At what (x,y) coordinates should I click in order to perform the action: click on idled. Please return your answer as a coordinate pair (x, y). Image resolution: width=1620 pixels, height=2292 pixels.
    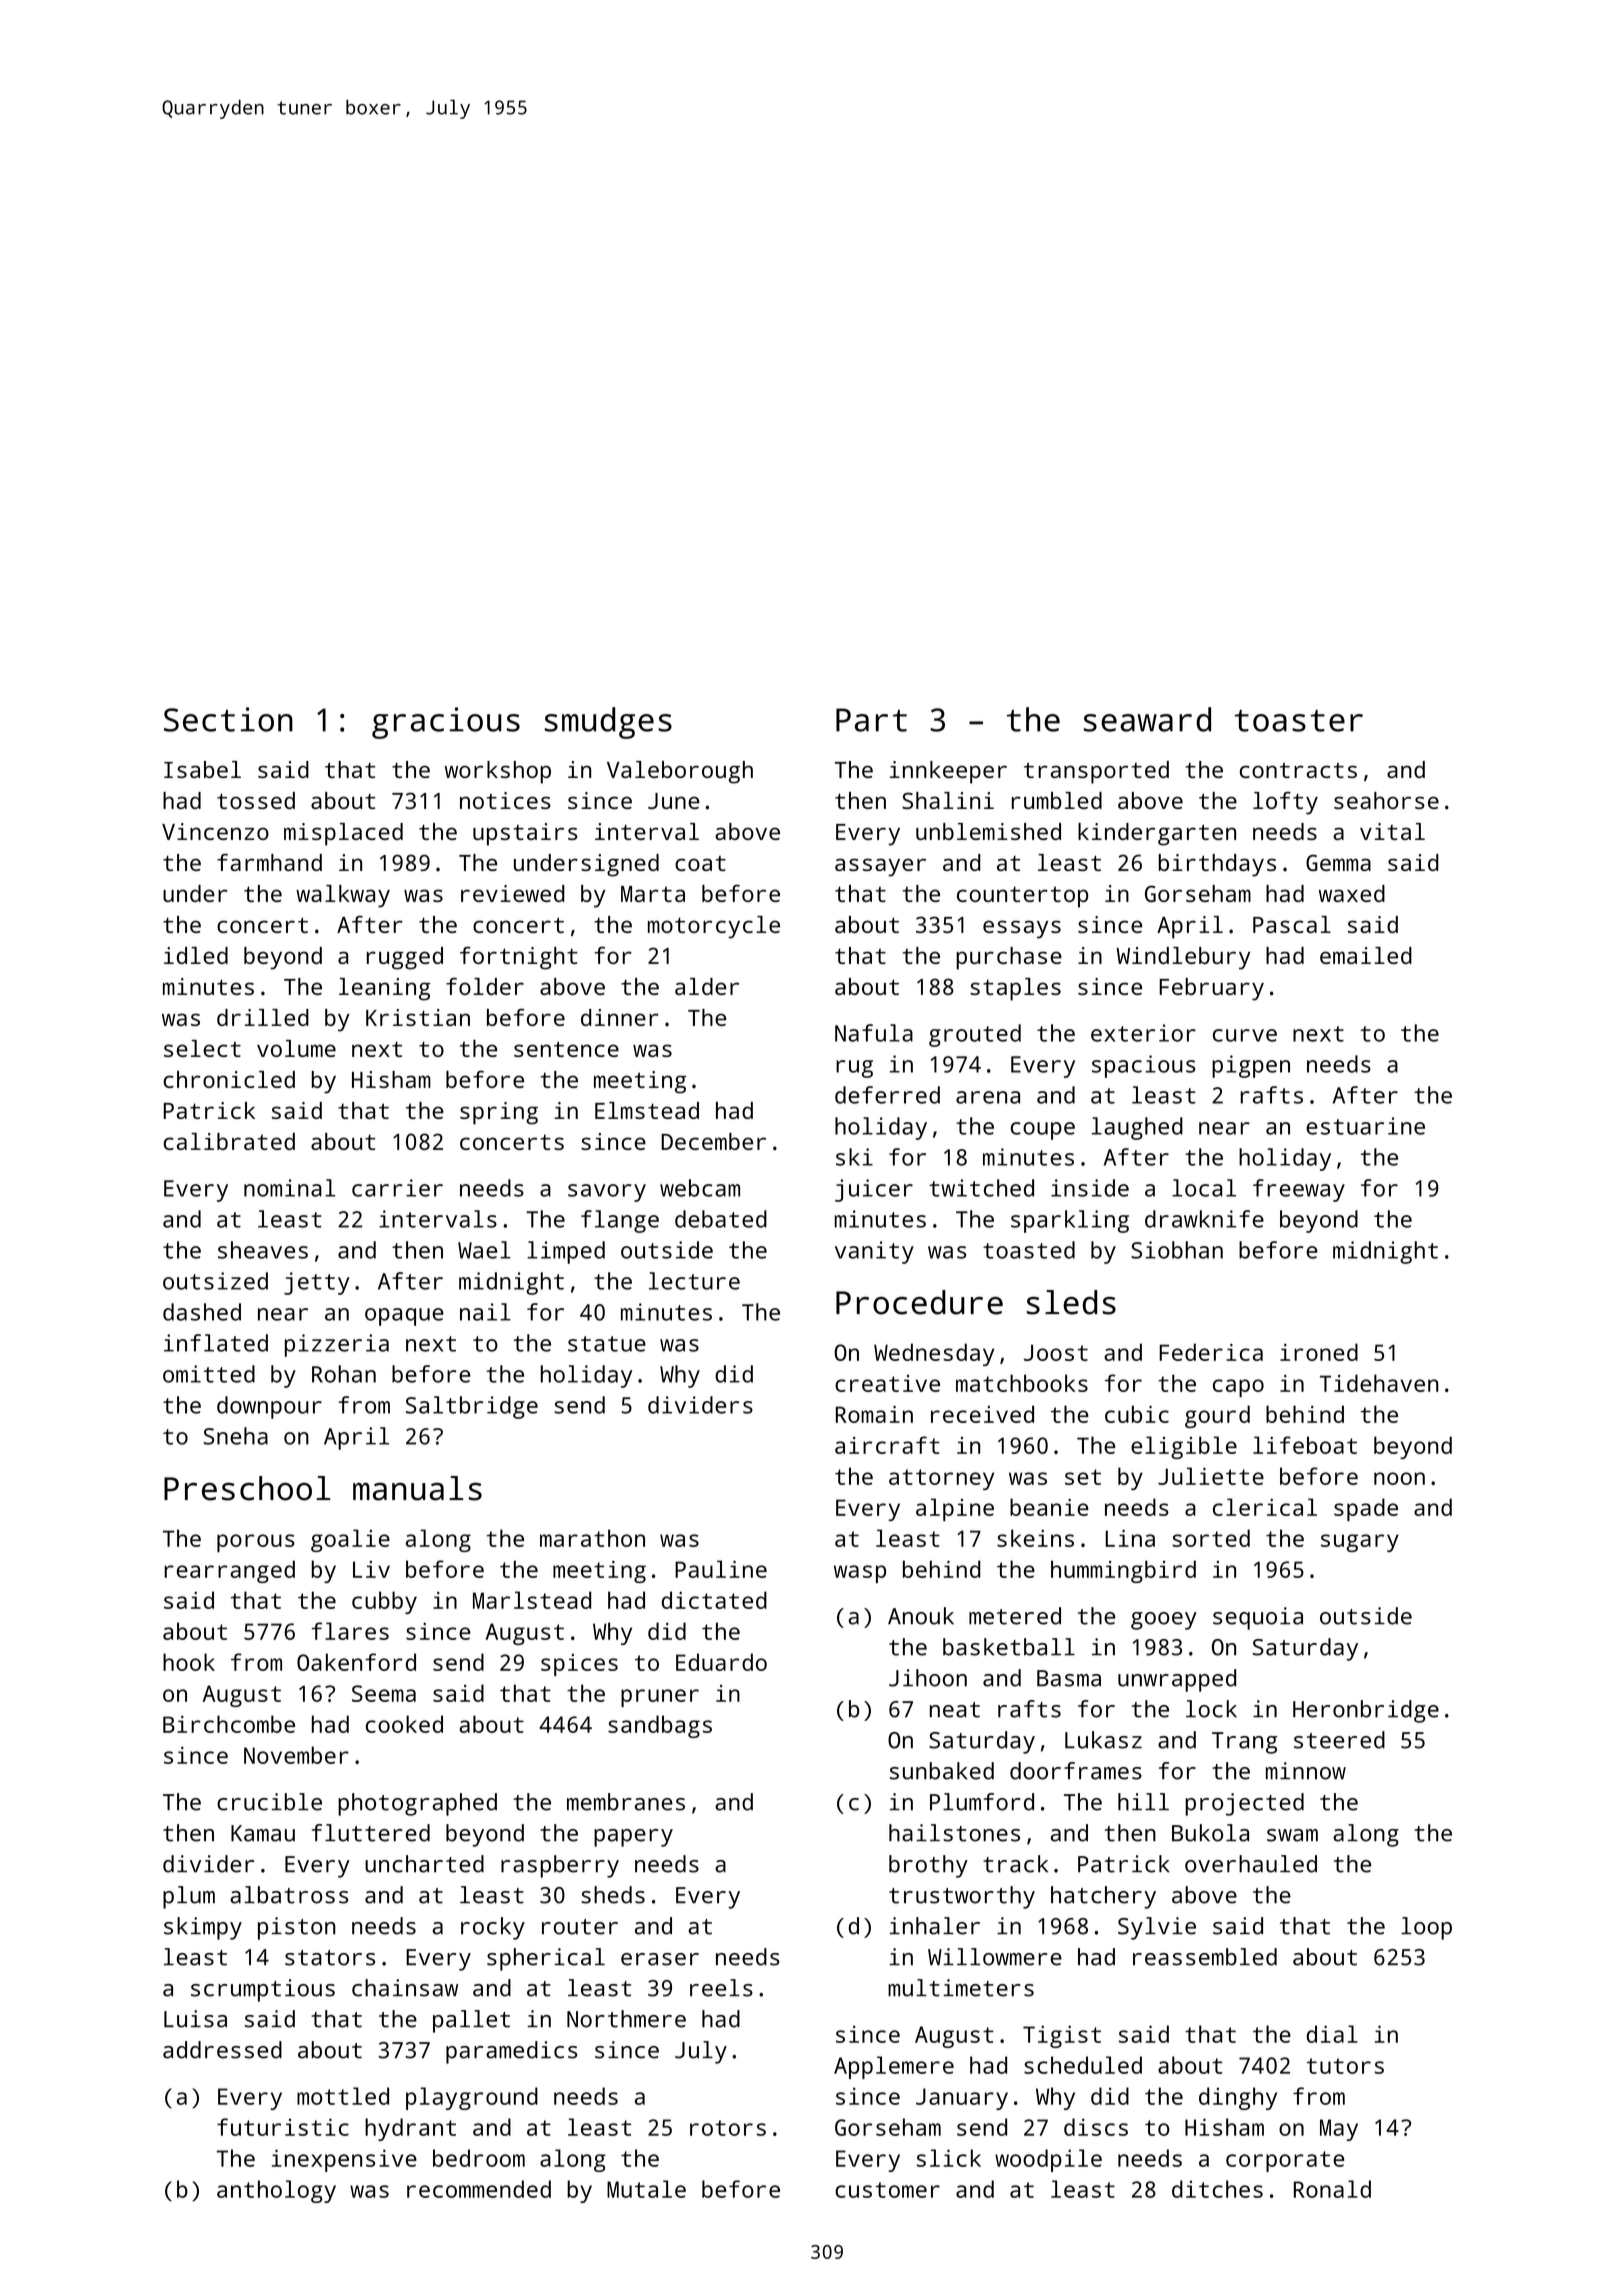
    Looking at the image, I should click on (196, 955).
